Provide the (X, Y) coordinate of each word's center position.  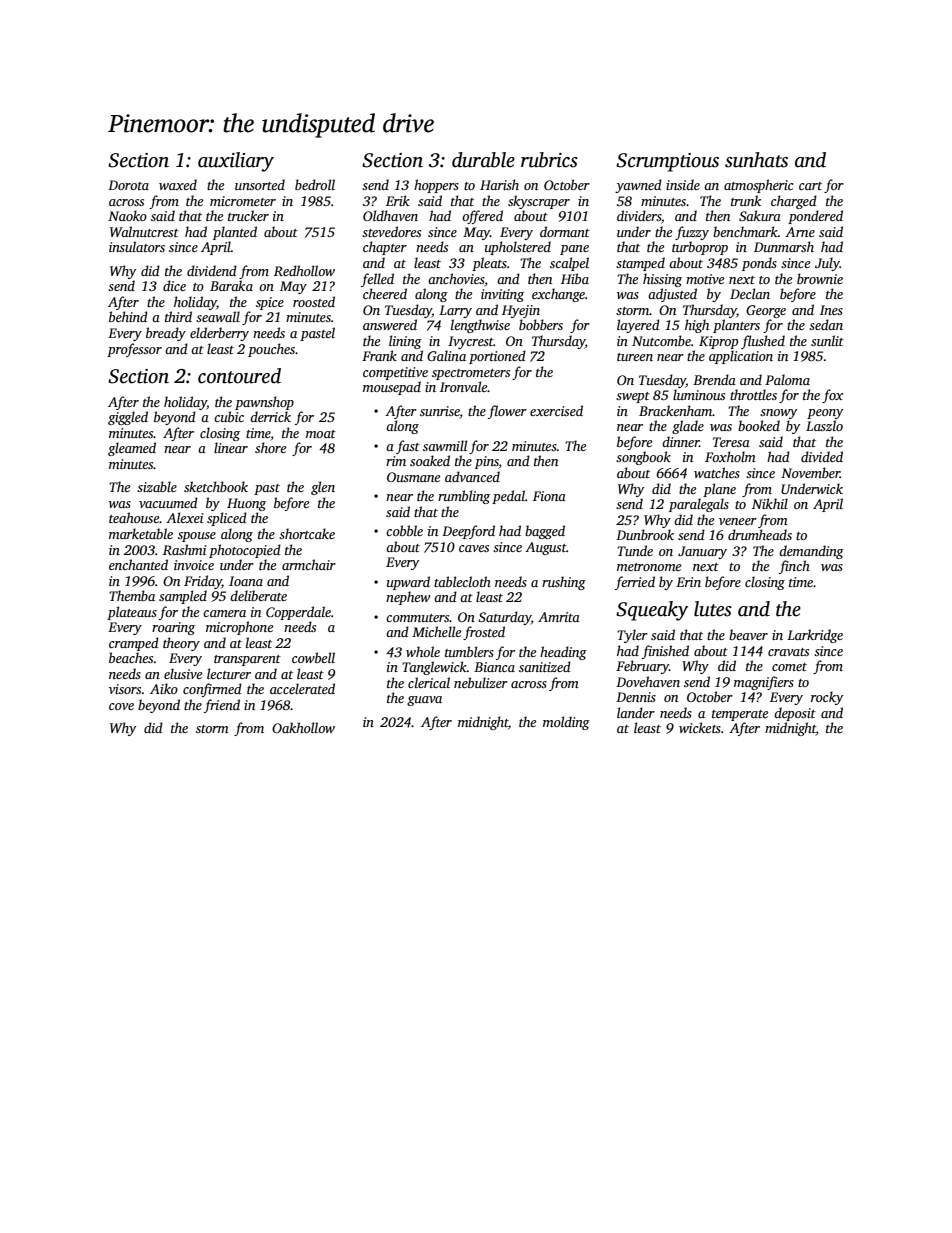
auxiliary (236, 162)
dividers (639, 215)
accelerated (302, 688)
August (545, 548)
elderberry (219, 334)
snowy (778, 414)
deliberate (258, 595)
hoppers (436, 186)
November (810, 472)
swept (633, 397)
